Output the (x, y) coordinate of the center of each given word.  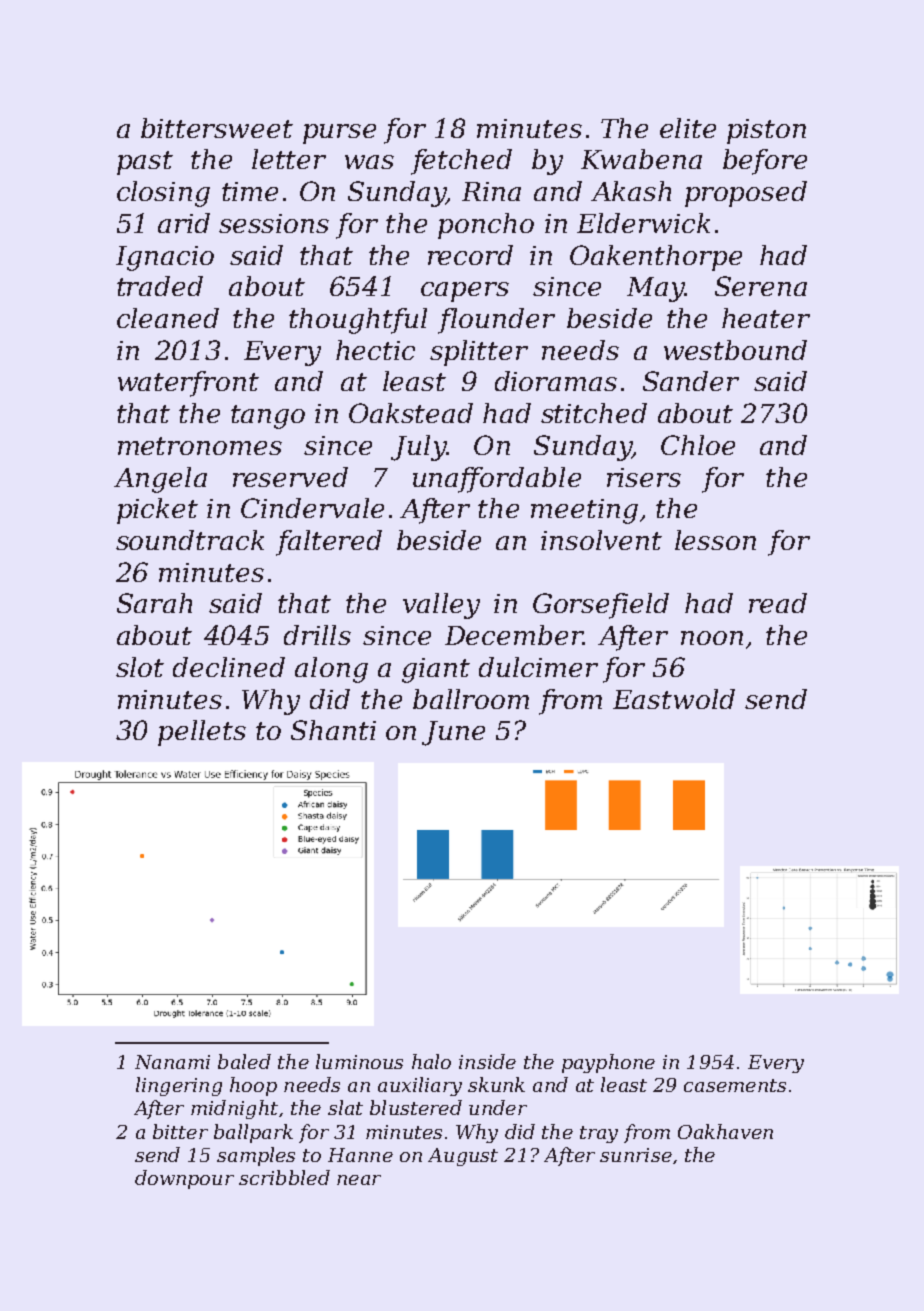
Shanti (333, 730)
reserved (290, 477)
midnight (234, 1109)
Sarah (154, 603)
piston (766, 131)
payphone (608, 1063)
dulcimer (538, 667)
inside (487, 1061)
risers (644, 477)
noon (712, 638)
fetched (461, 162)
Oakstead (411, 413)
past (145, 163)
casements (735, 1085)
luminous (359, 1061)
